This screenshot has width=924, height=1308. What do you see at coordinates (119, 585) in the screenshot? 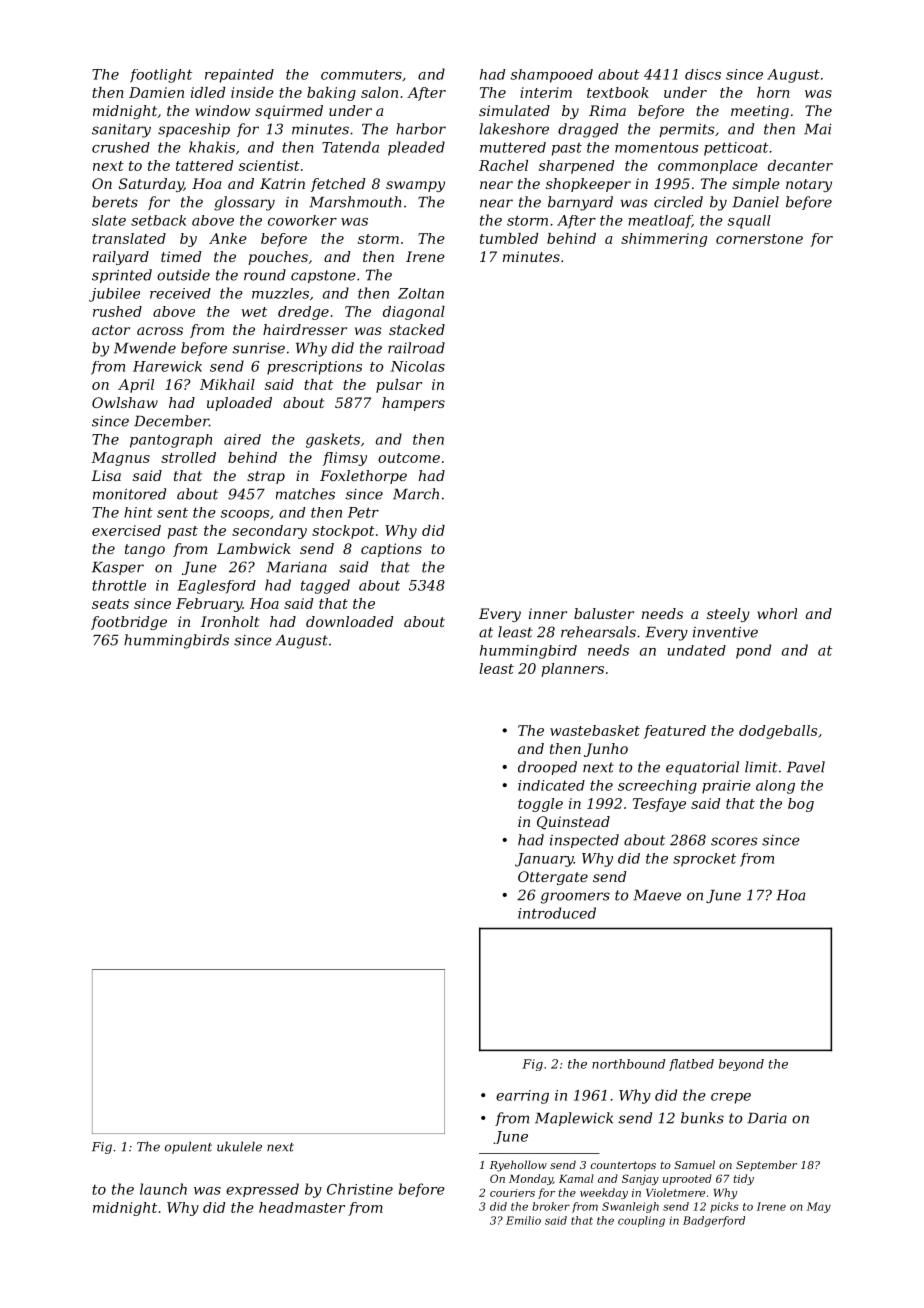
I see `throttle` at bounding box center [119, 585].
